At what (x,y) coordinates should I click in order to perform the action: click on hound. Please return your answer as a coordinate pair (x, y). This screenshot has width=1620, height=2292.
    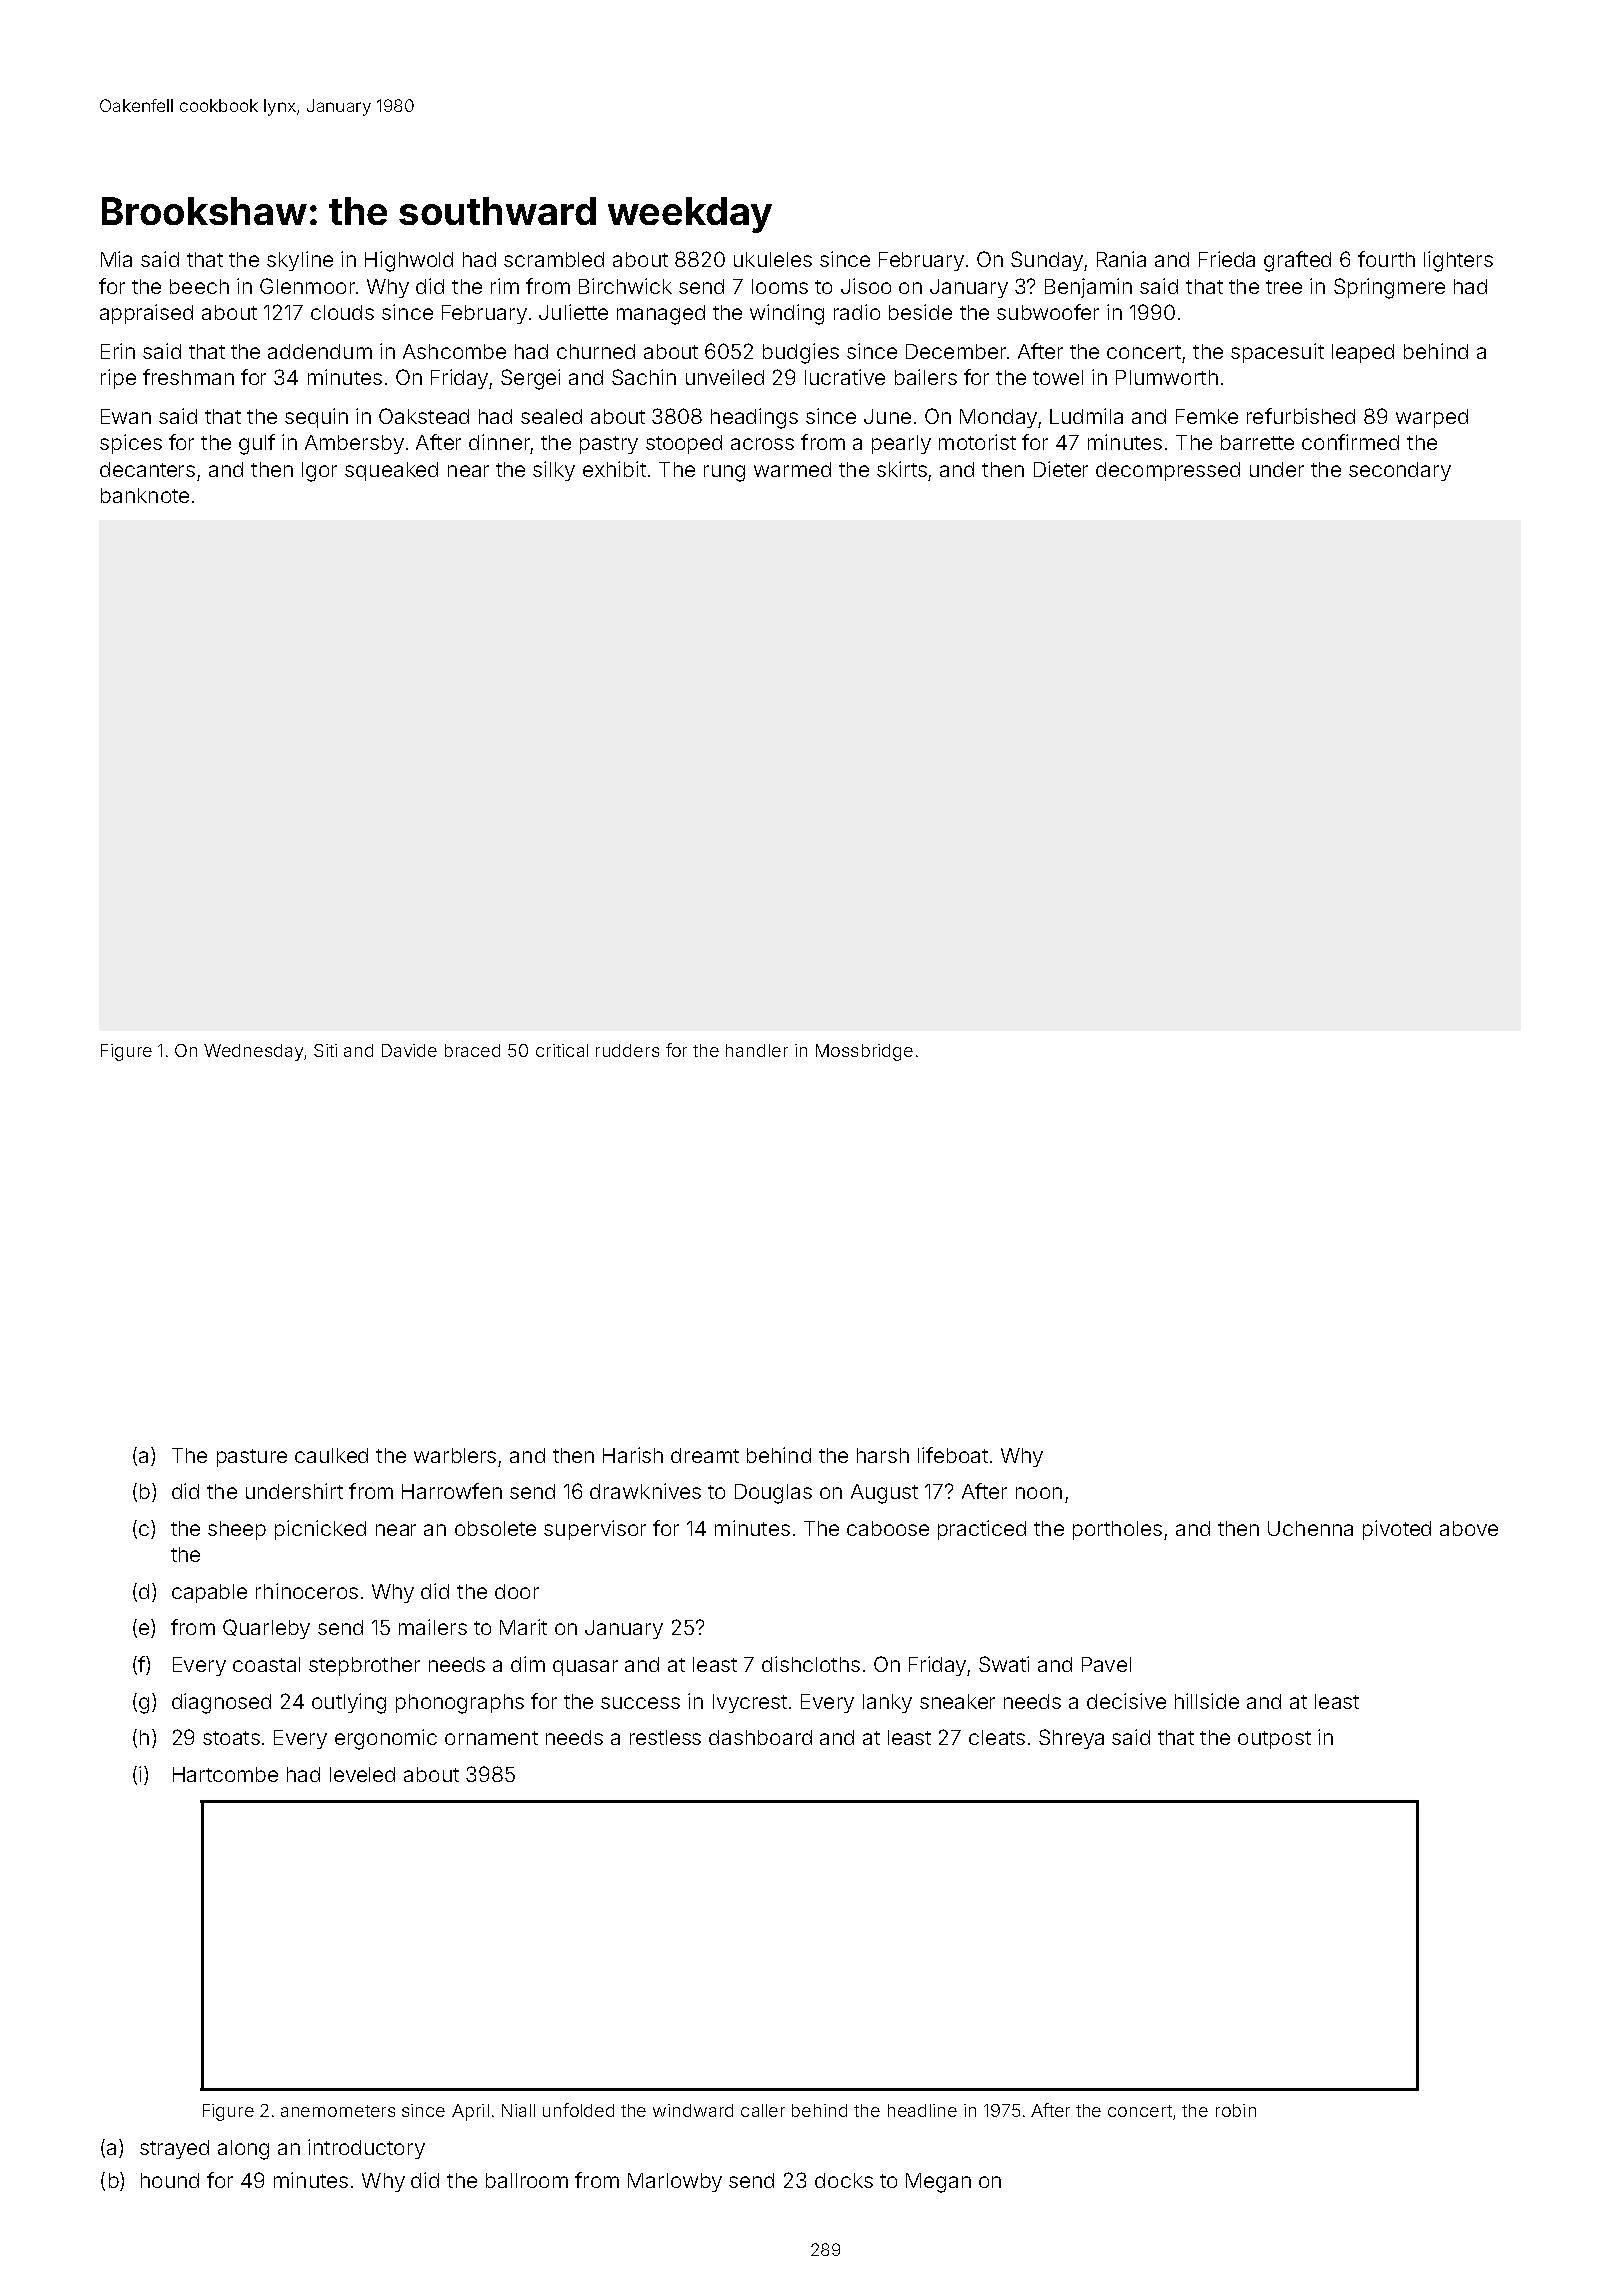
    Looking at the image, I should click on (170, 2180).
